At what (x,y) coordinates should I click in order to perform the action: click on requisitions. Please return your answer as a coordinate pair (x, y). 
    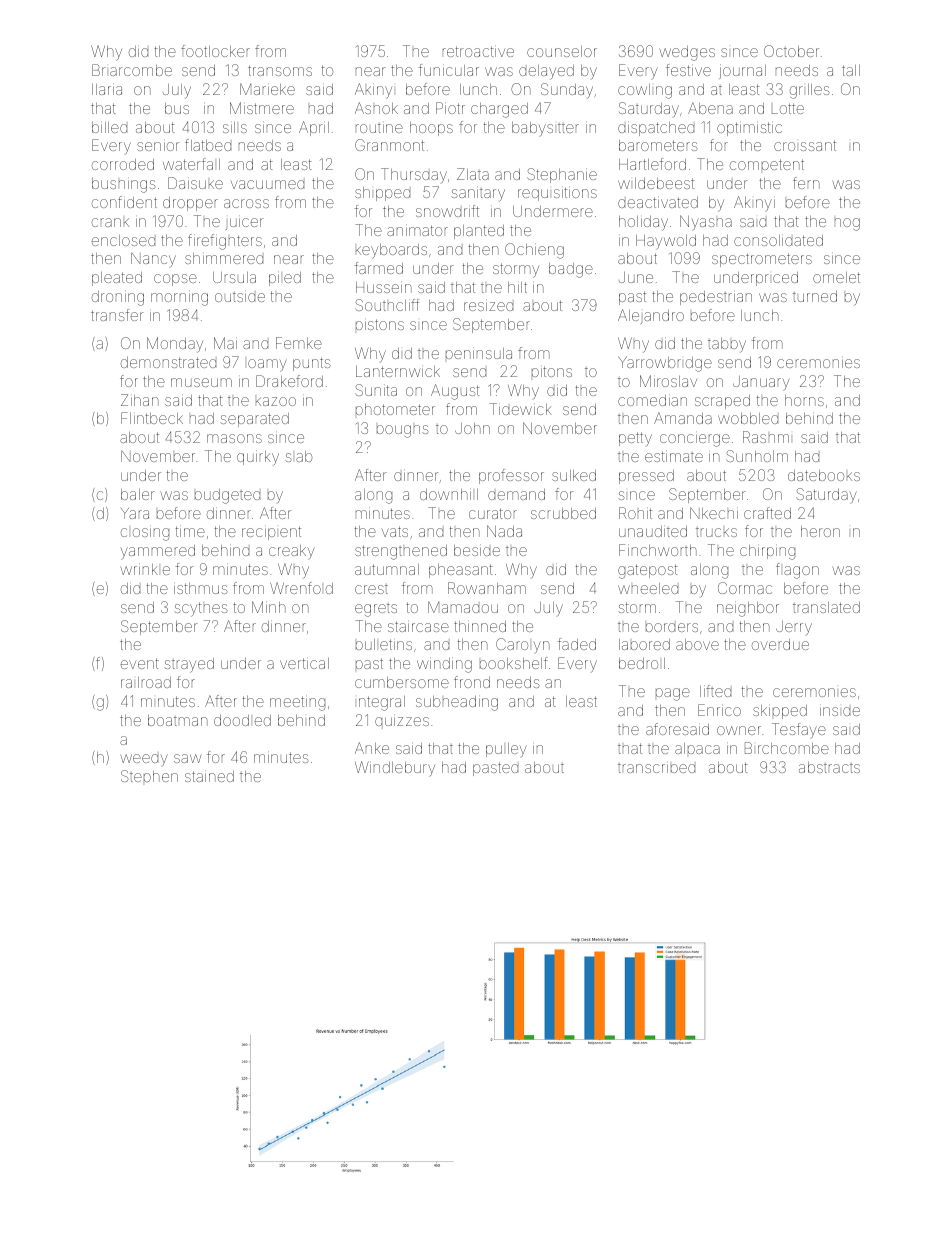
    Looking at the image, I should click on (557, 193).
